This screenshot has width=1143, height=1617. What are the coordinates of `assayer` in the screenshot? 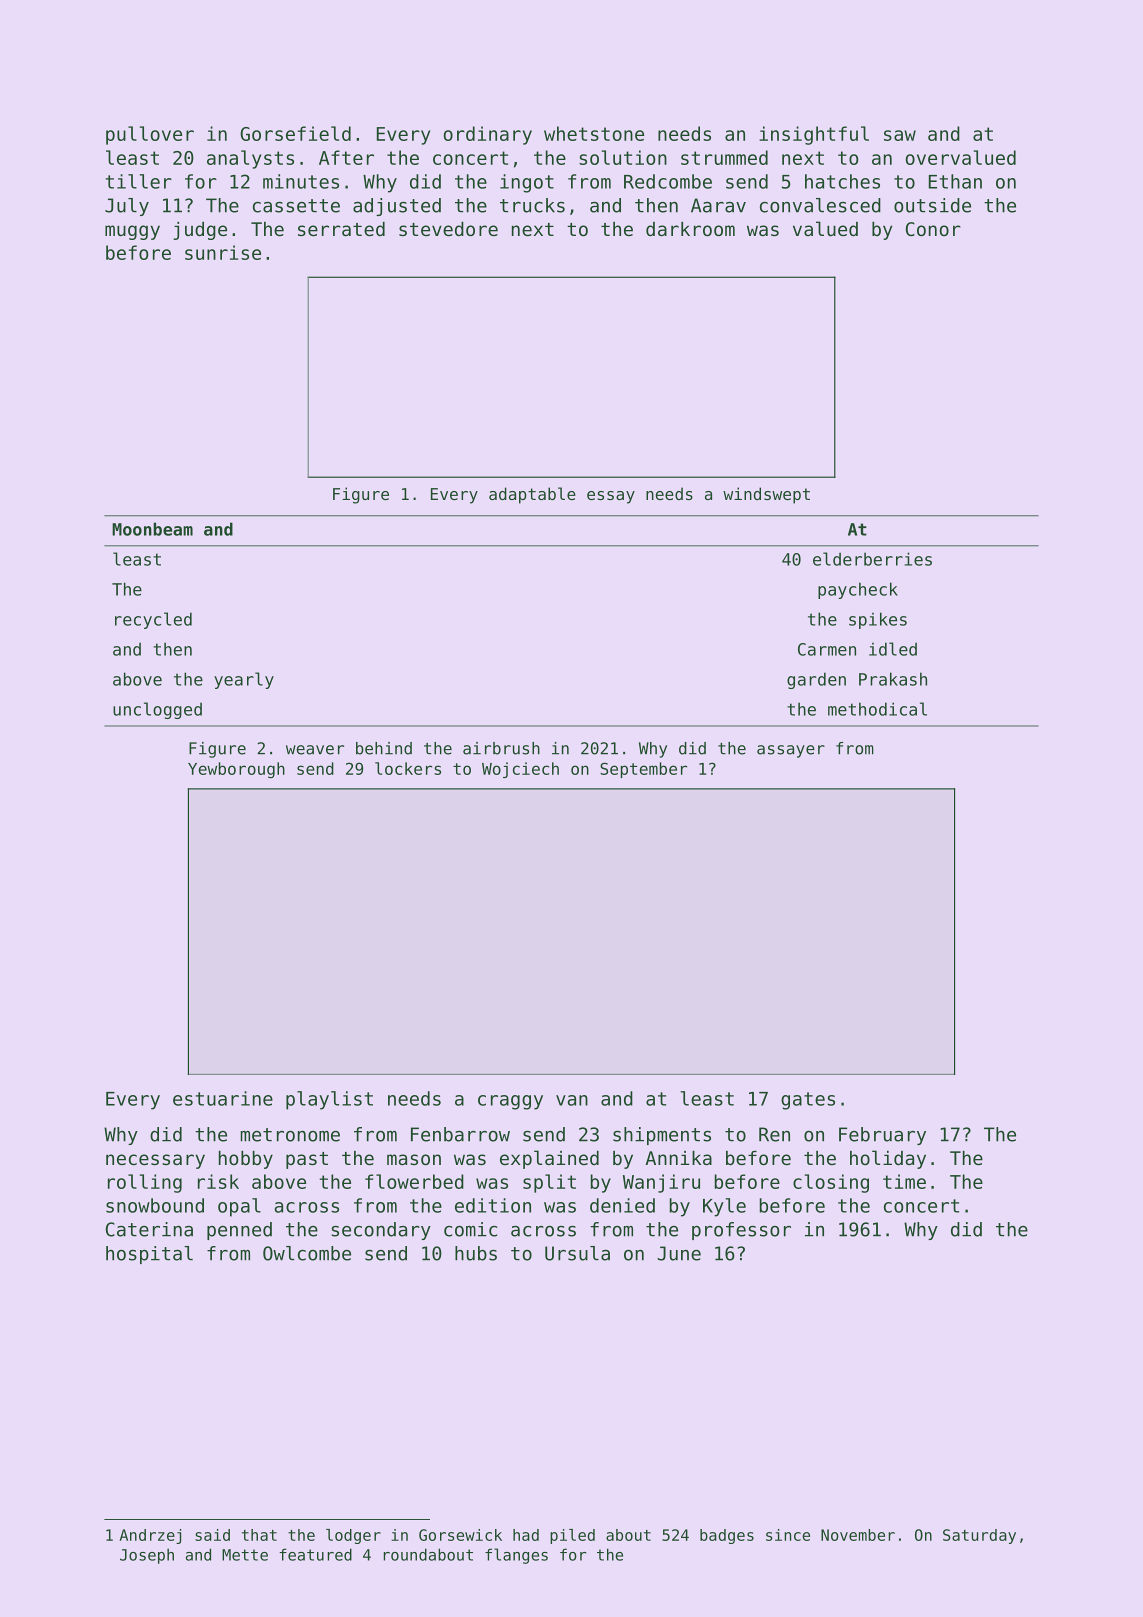 It's located at (791, 751).
